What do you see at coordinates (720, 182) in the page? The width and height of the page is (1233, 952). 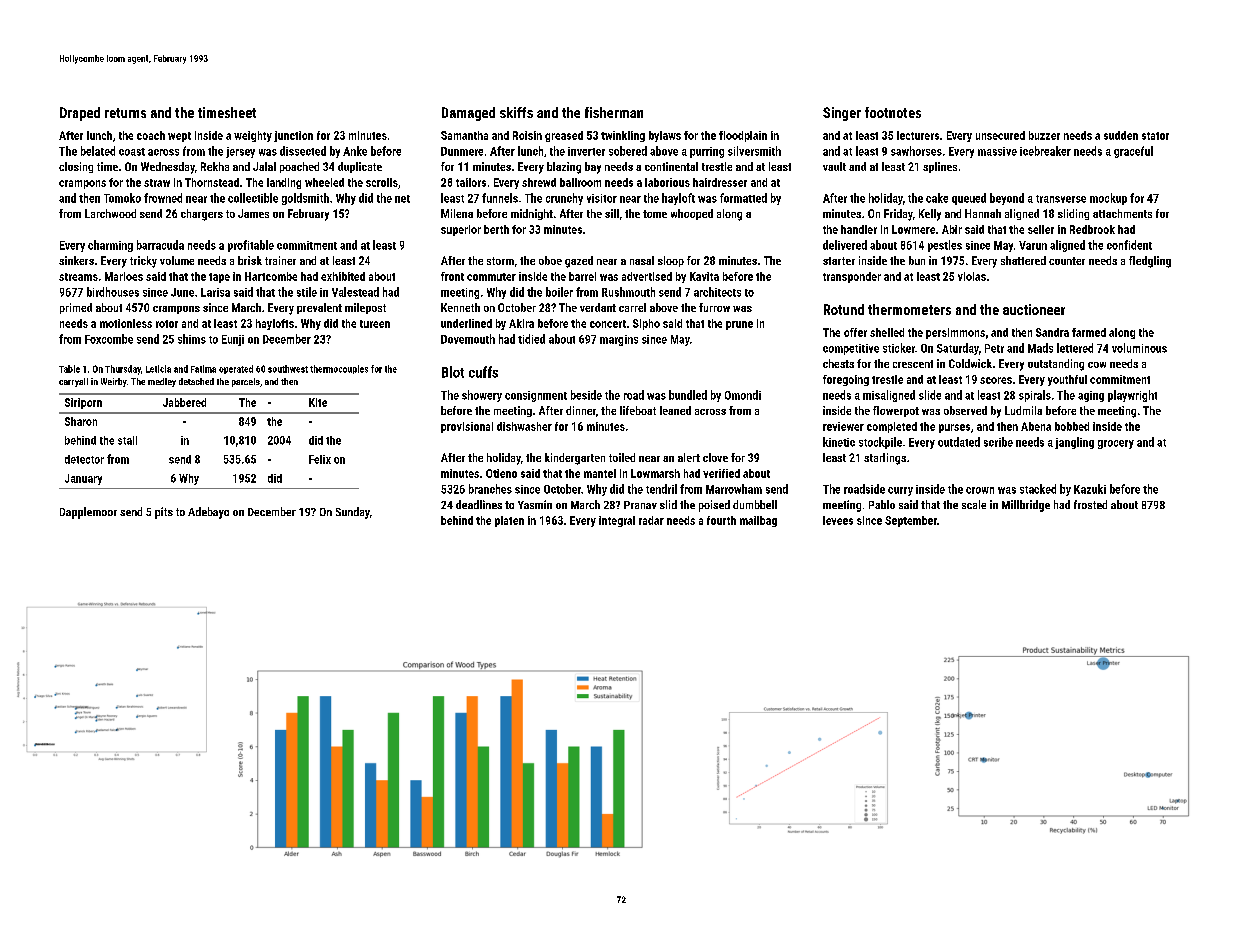 I see `hairdresser` at bounding box center [720, 182].
